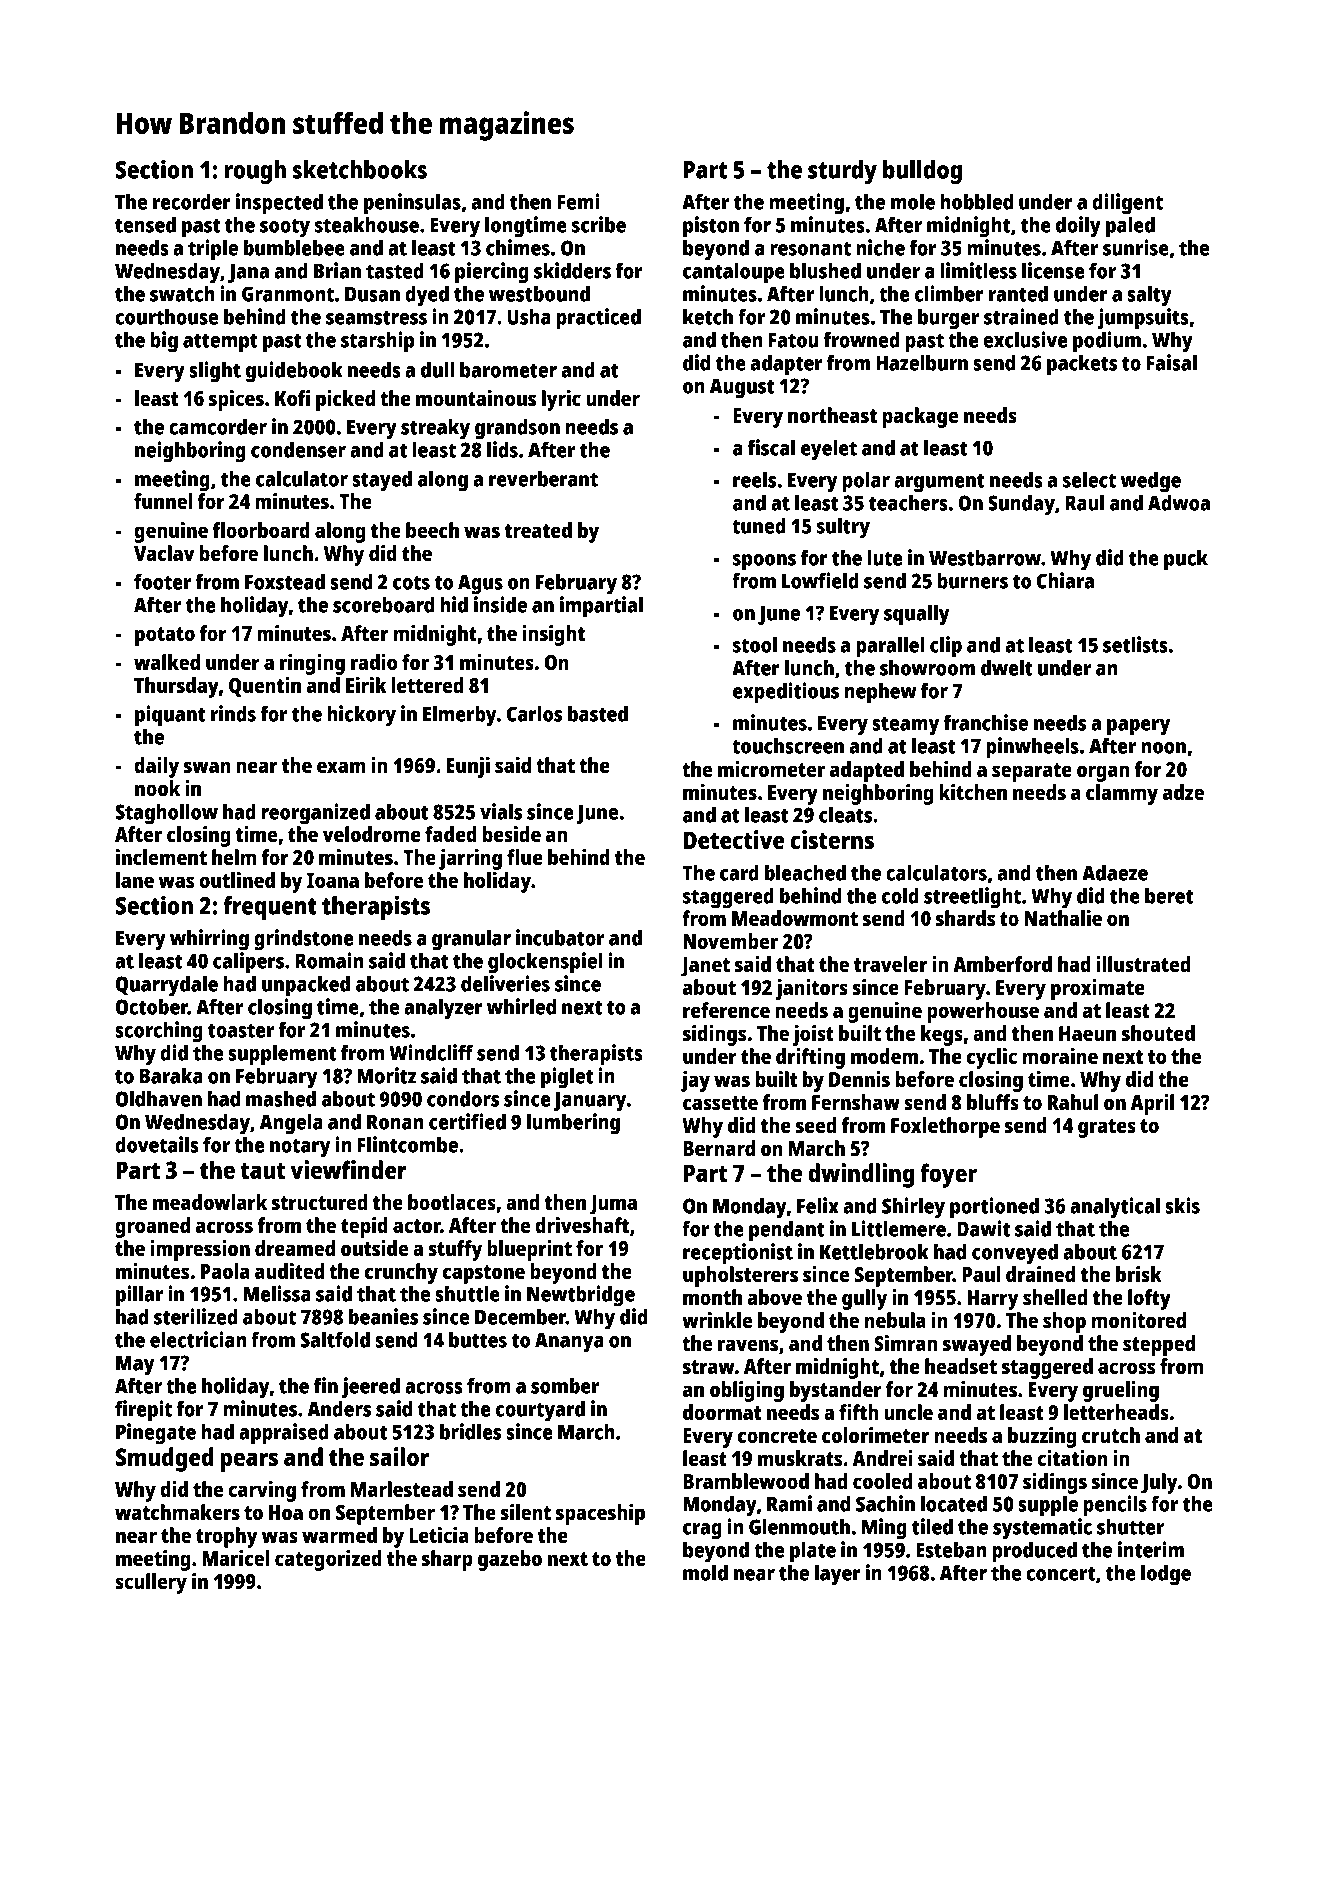  What do you see at coordinates (167, 662) in the document?
I see `walked` at bounding box center [167, 662].
